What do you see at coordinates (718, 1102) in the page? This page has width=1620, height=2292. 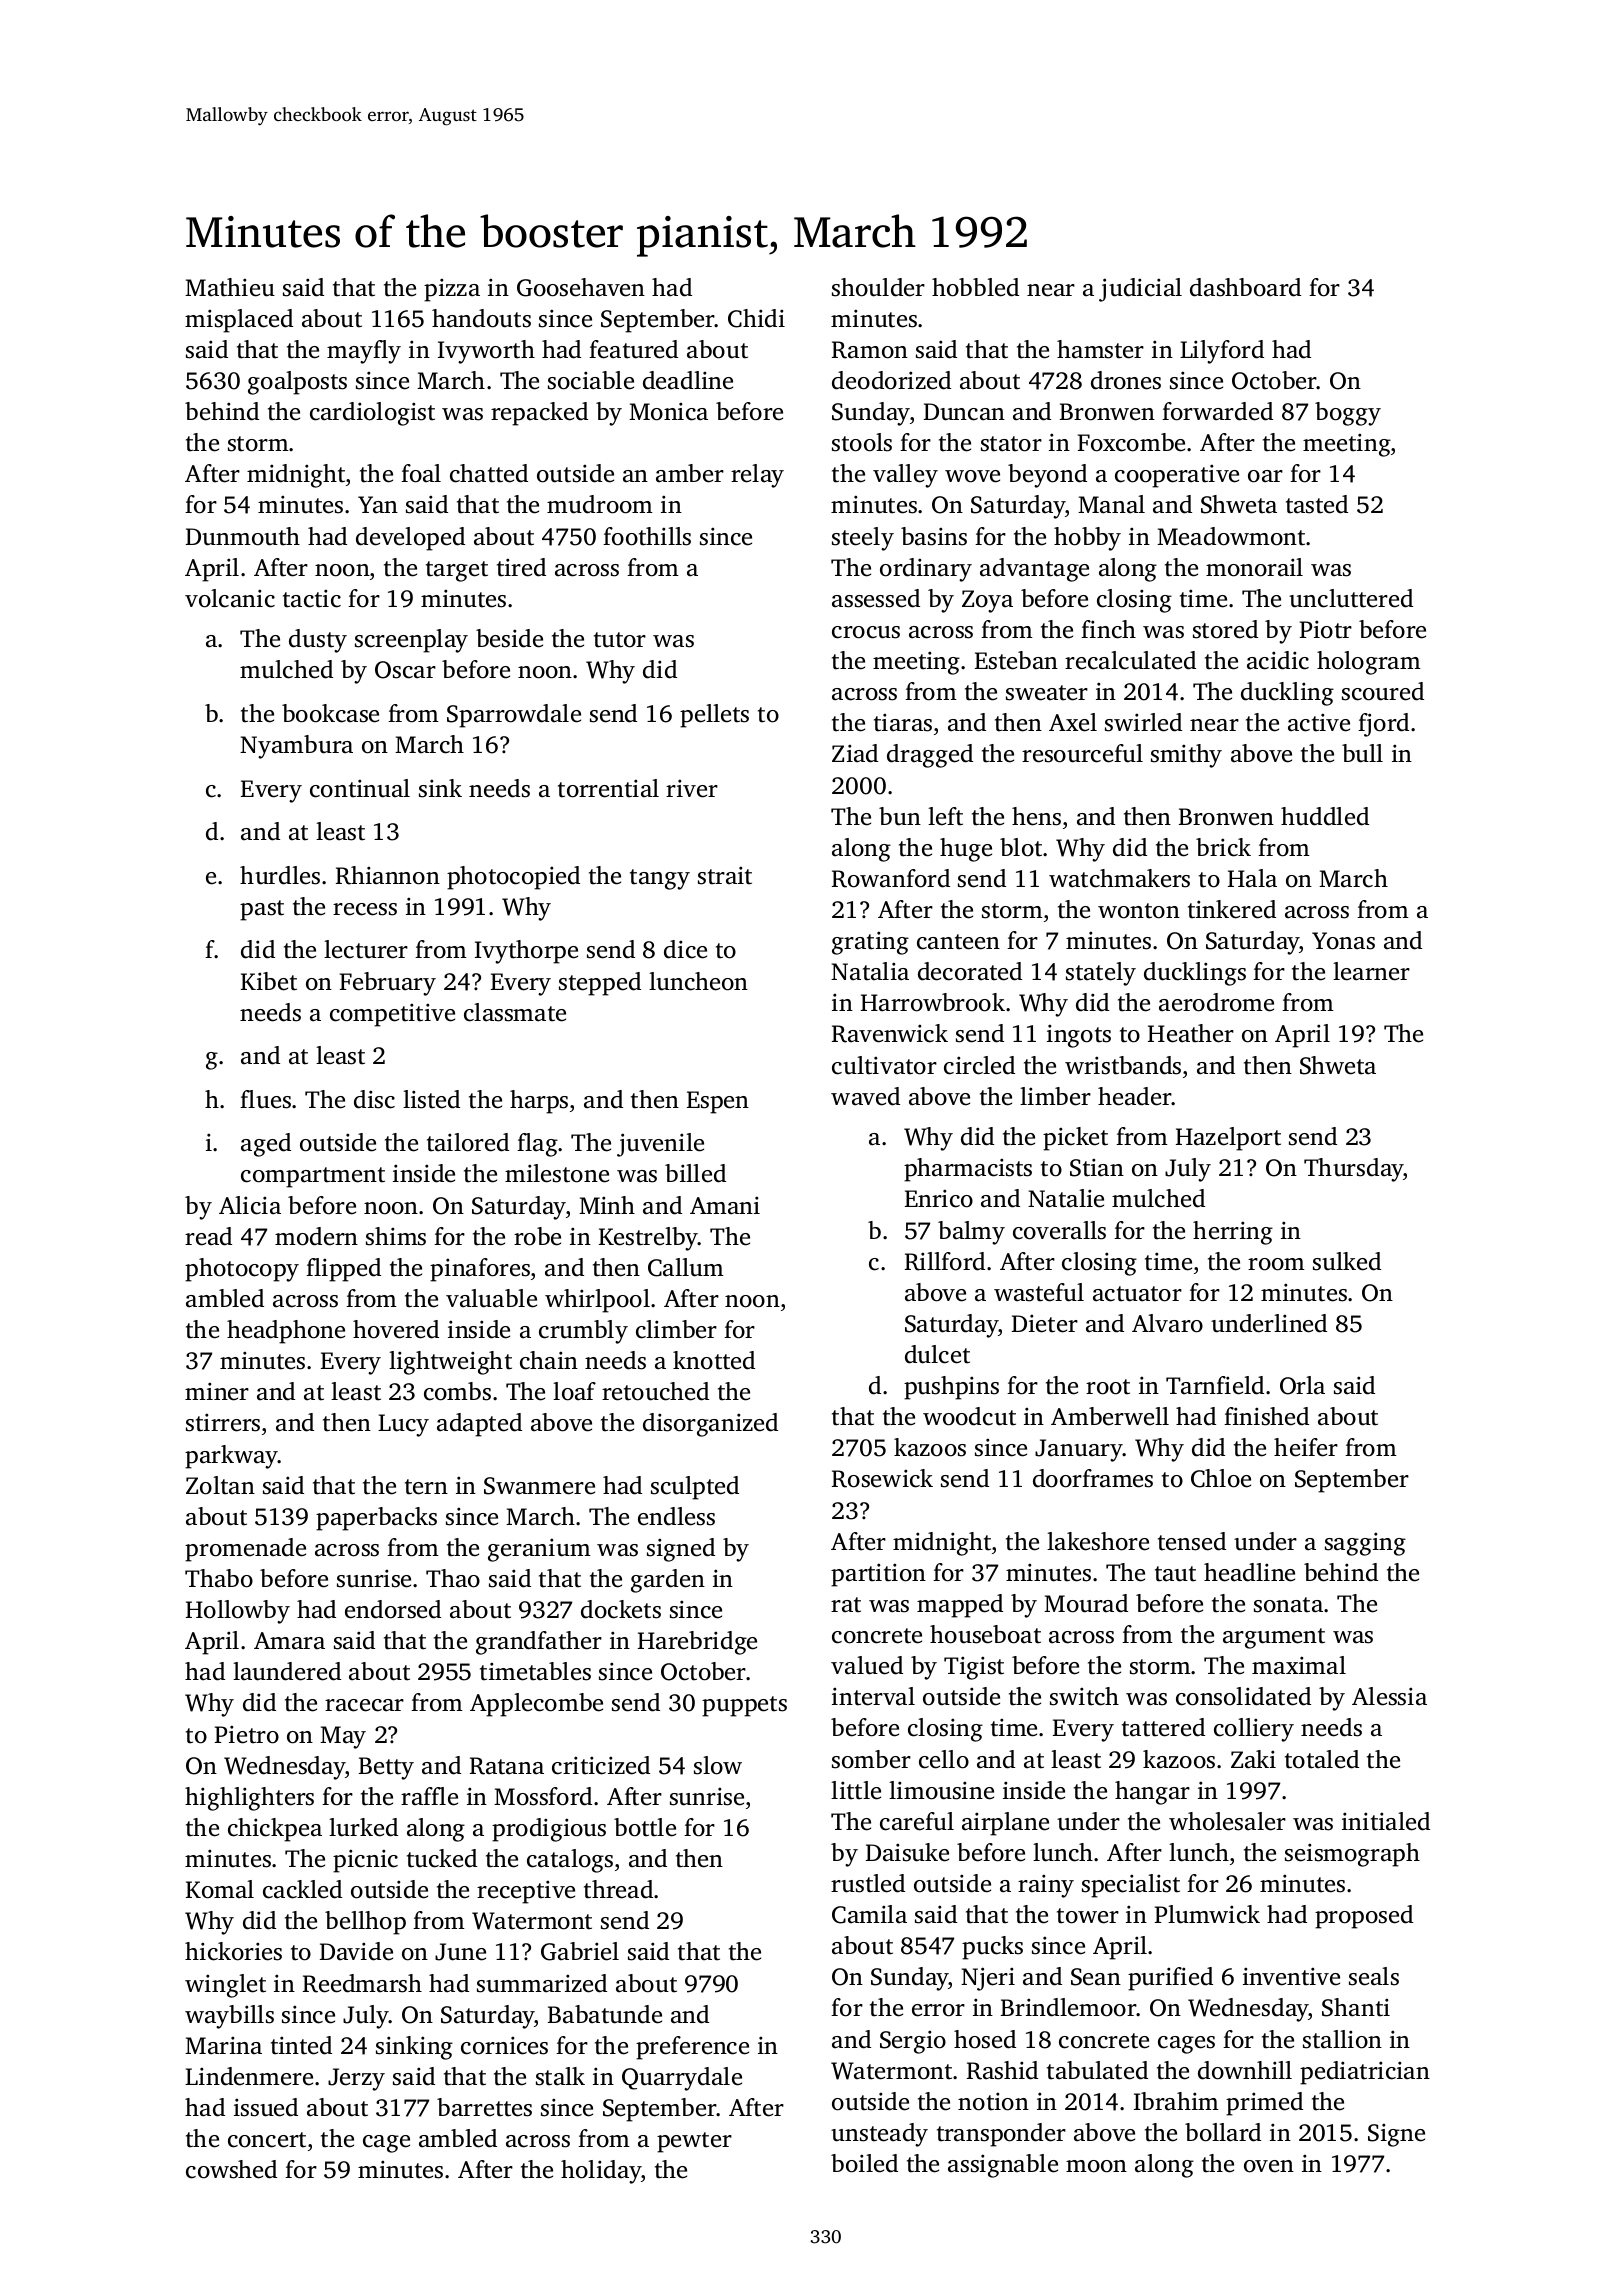 I see `Espen` at bounding box center [718, 1102].
